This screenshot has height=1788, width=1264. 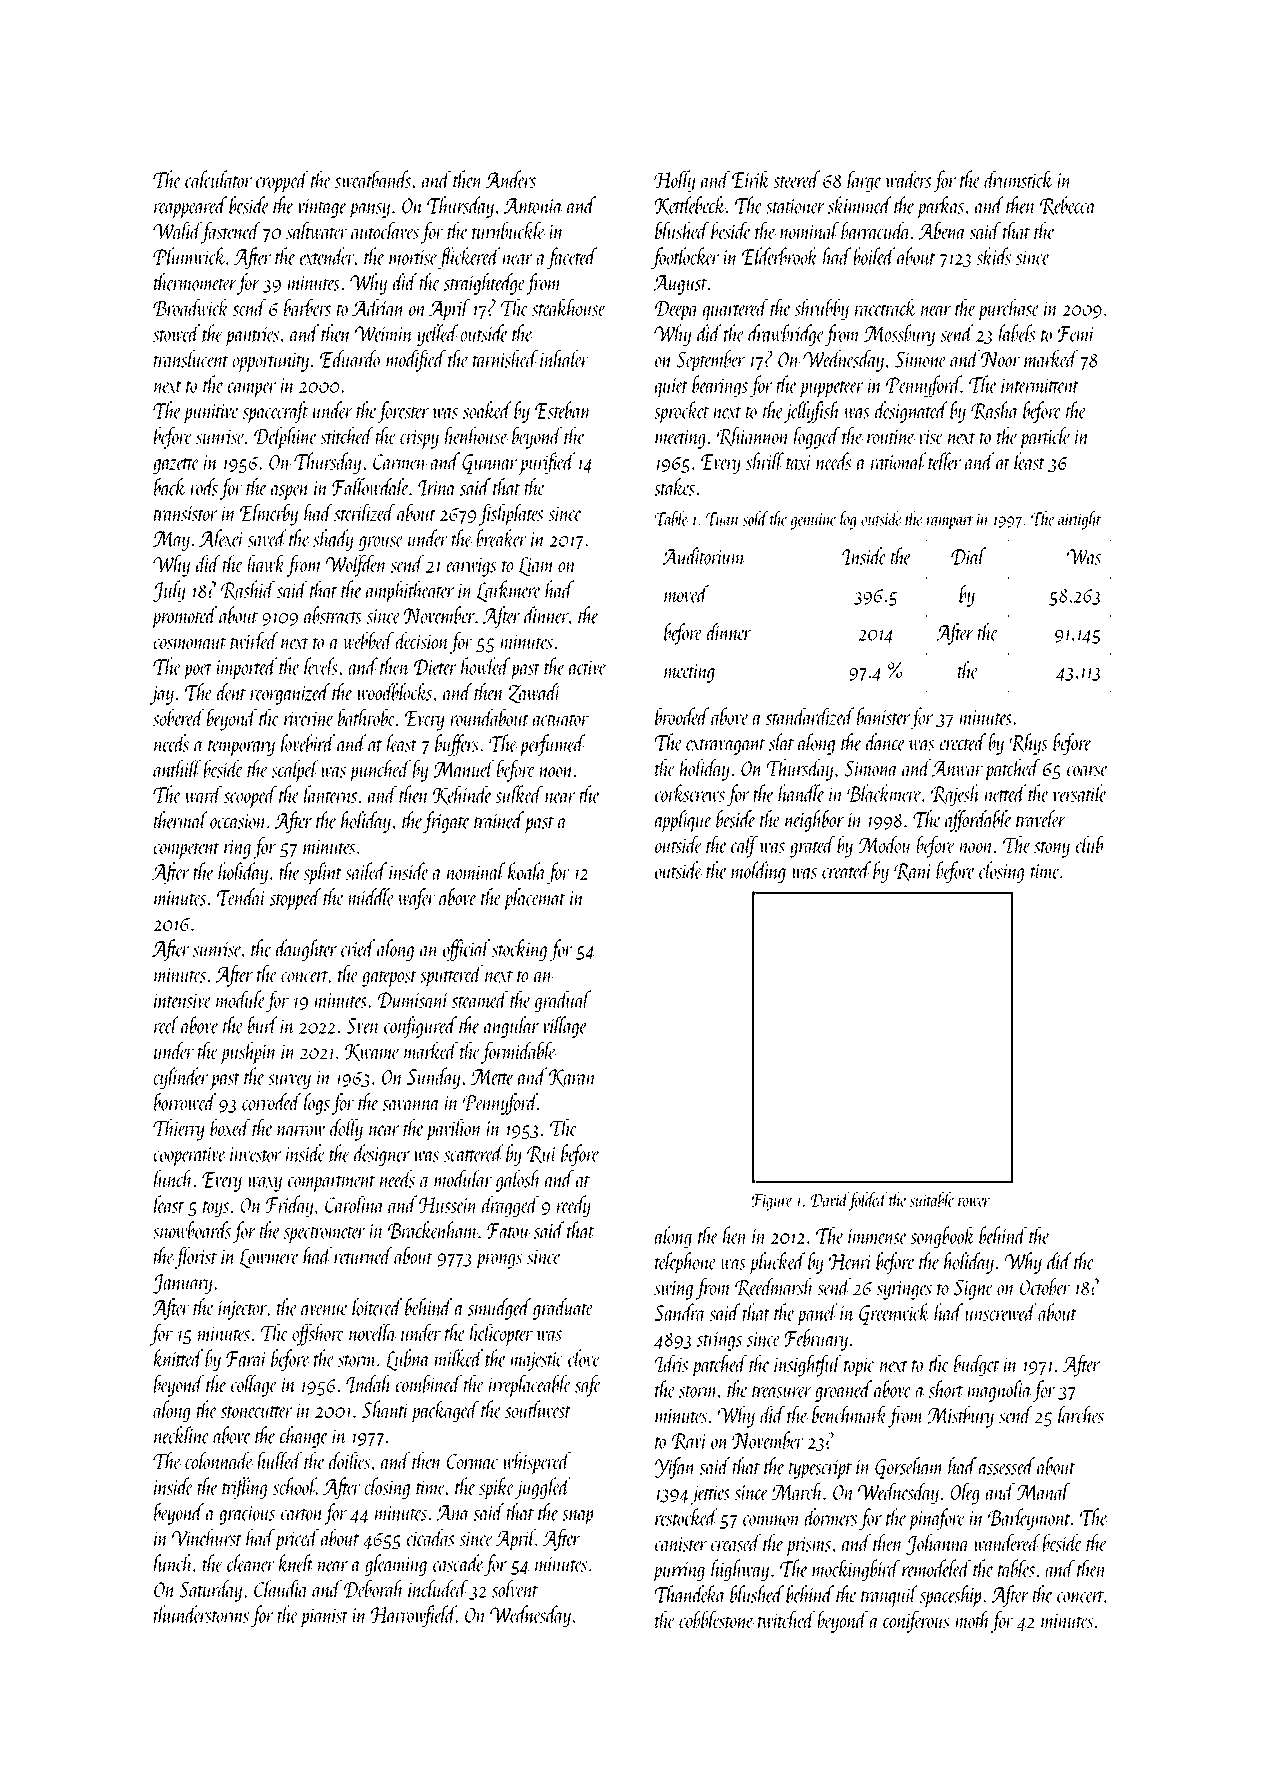 What do you see at coordinates (716, 1620) in the screenshot?
I see `cobblestone` at bounding box center [716, 1620].
